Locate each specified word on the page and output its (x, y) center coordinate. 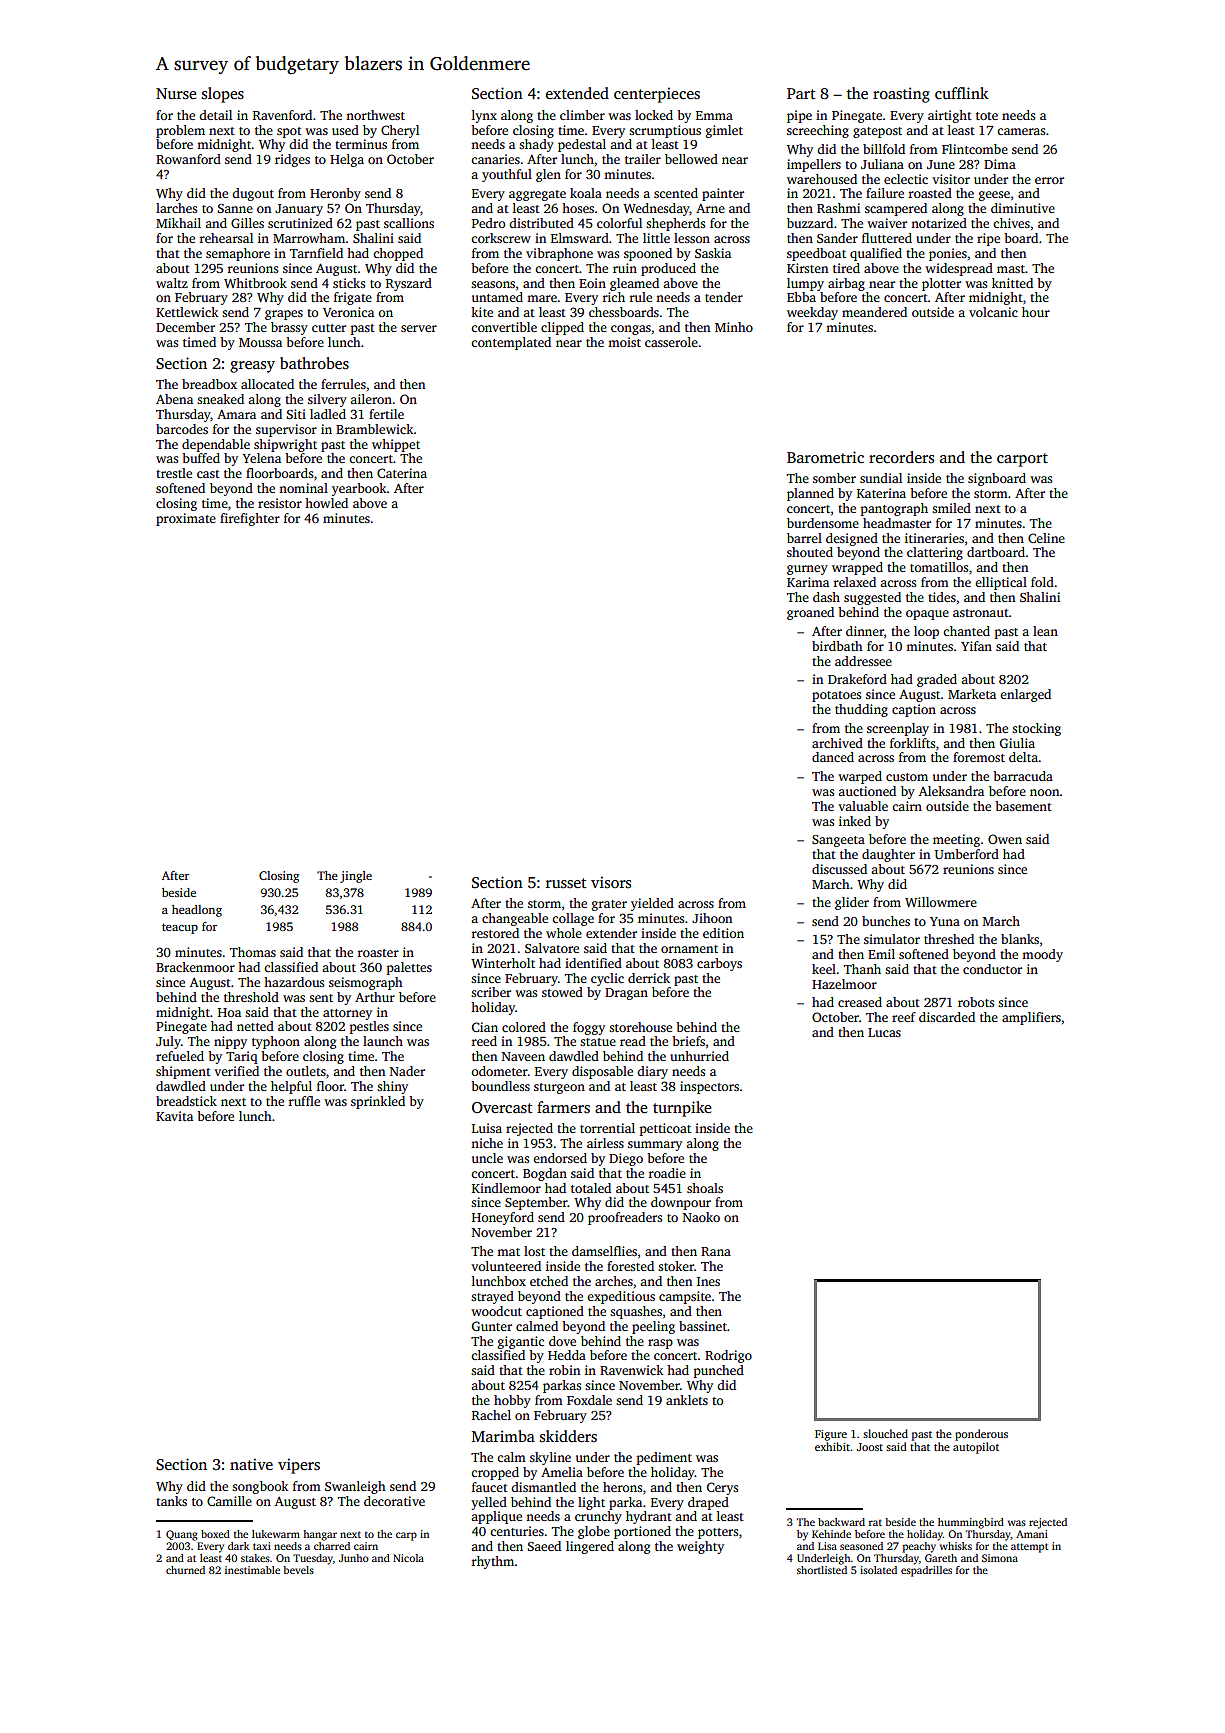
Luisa (487, 1128)
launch (383, 1041)
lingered (590, 1547)
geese (994, 196)
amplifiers (1031, 1018)
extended (577, 93)
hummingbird (971, 1523)
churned (185, 1570)
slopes (223, 95)
